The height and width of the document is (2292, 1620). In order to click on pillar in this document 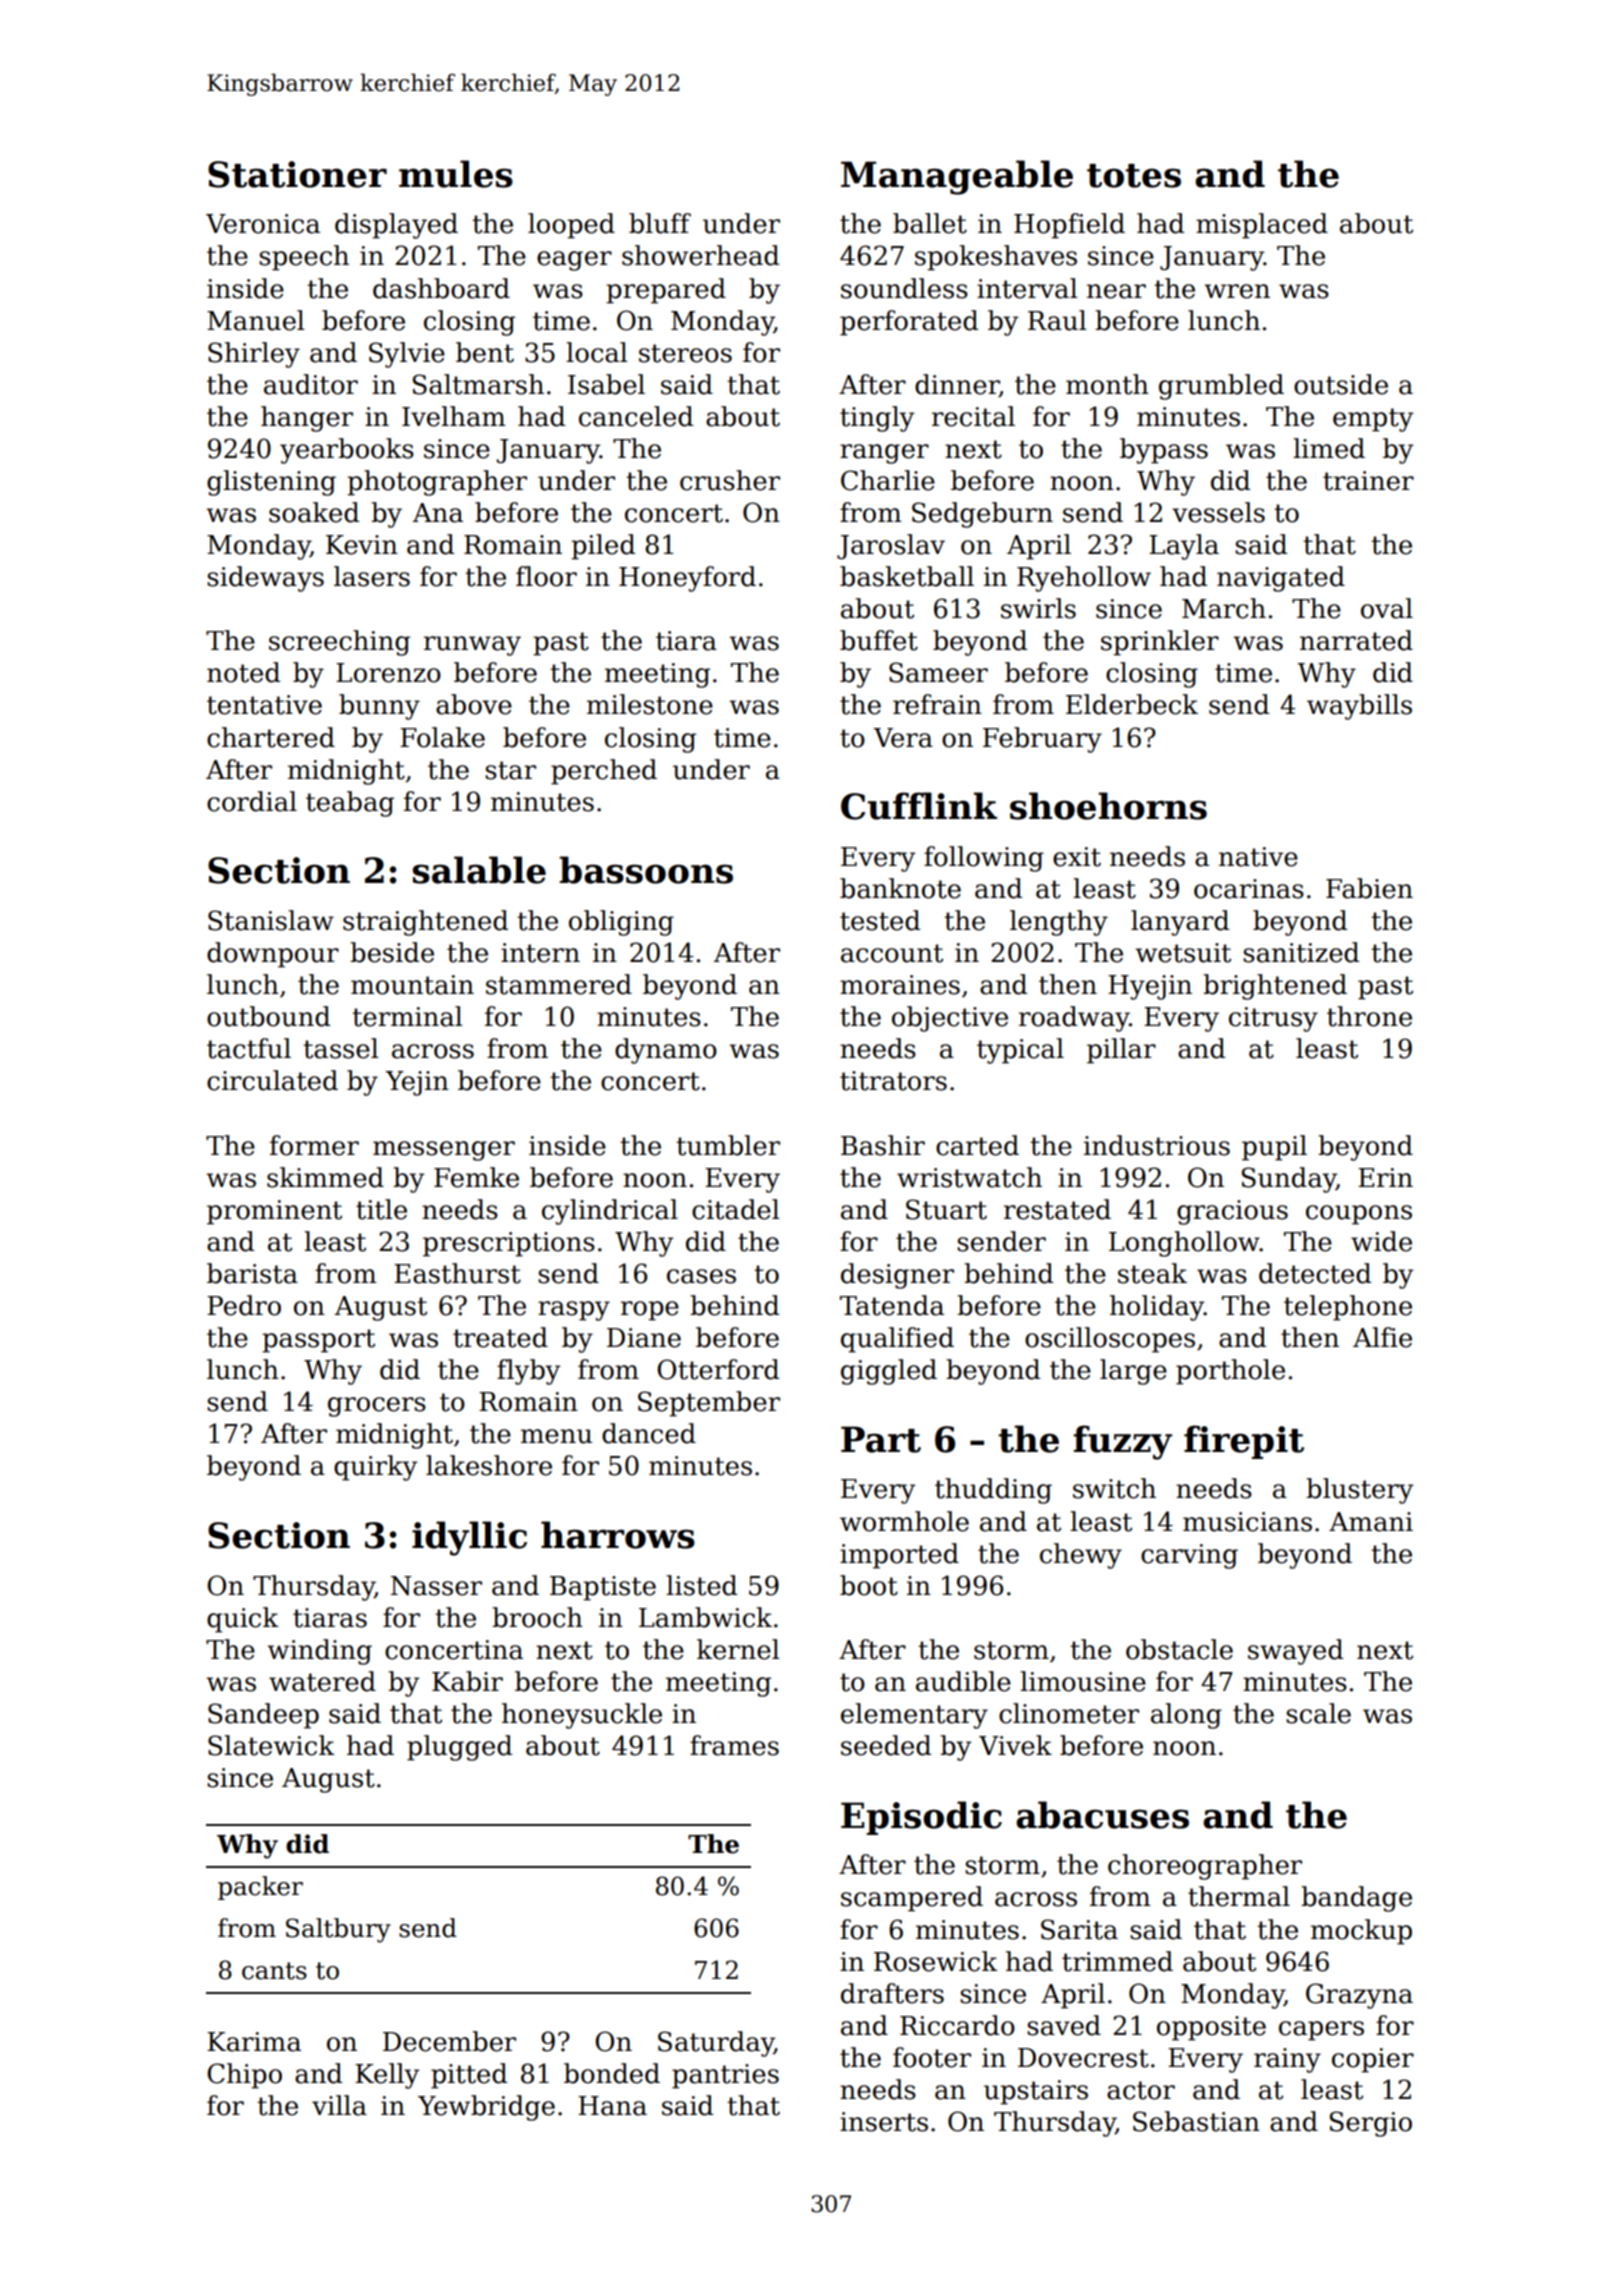, I will do `click(1121, 1051)`.
